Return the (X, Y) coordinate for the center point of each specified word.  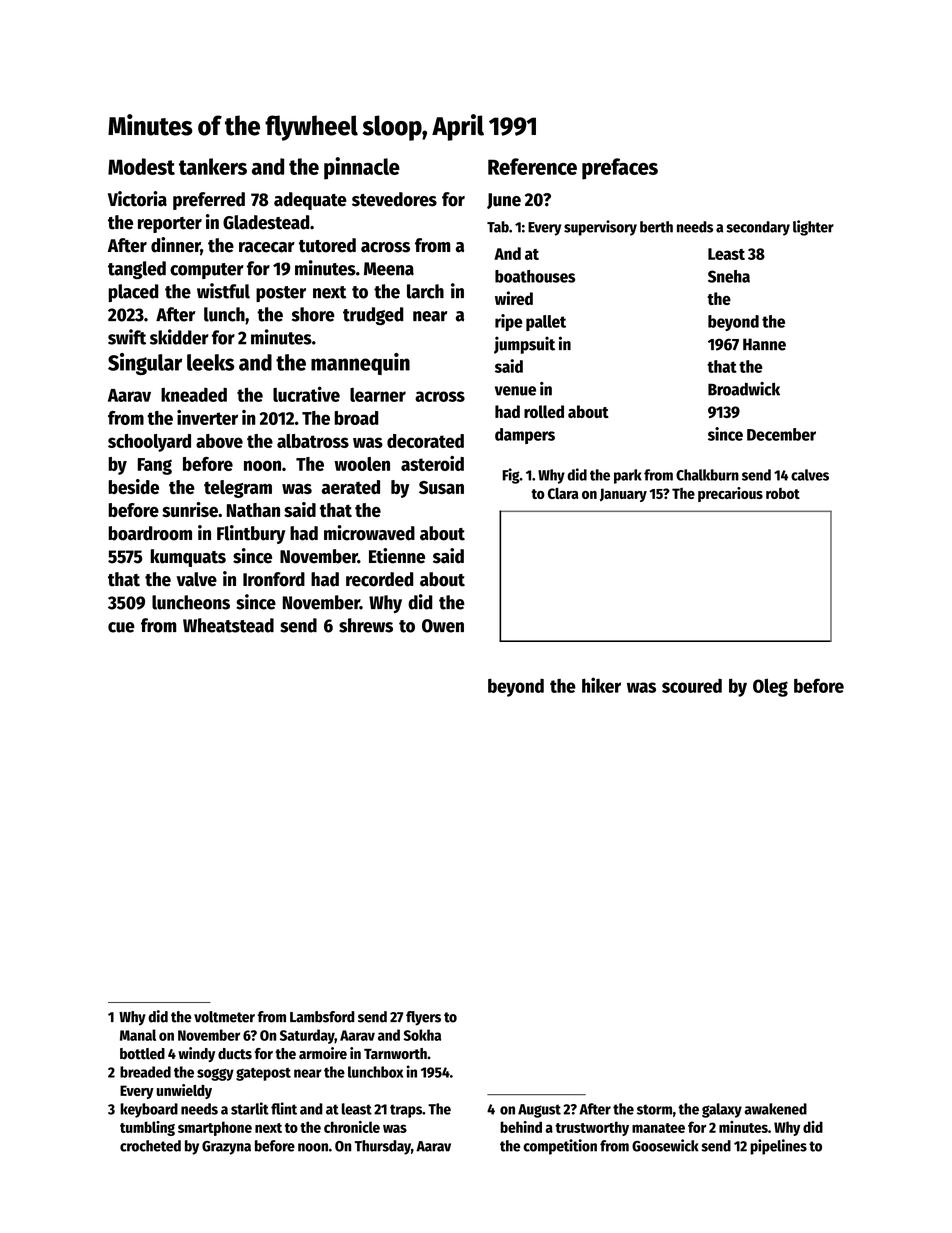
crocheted (150, 1146)
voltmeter (224, 1017)
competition (560, 1147)
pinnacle (362, 168)
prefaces (620, 169)
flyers (423, 1018)
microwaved (369, 533)
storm (654, 1109)
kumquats (188, 558)
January (623, 495)
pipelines (778, 1147)
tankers (213, 166)
